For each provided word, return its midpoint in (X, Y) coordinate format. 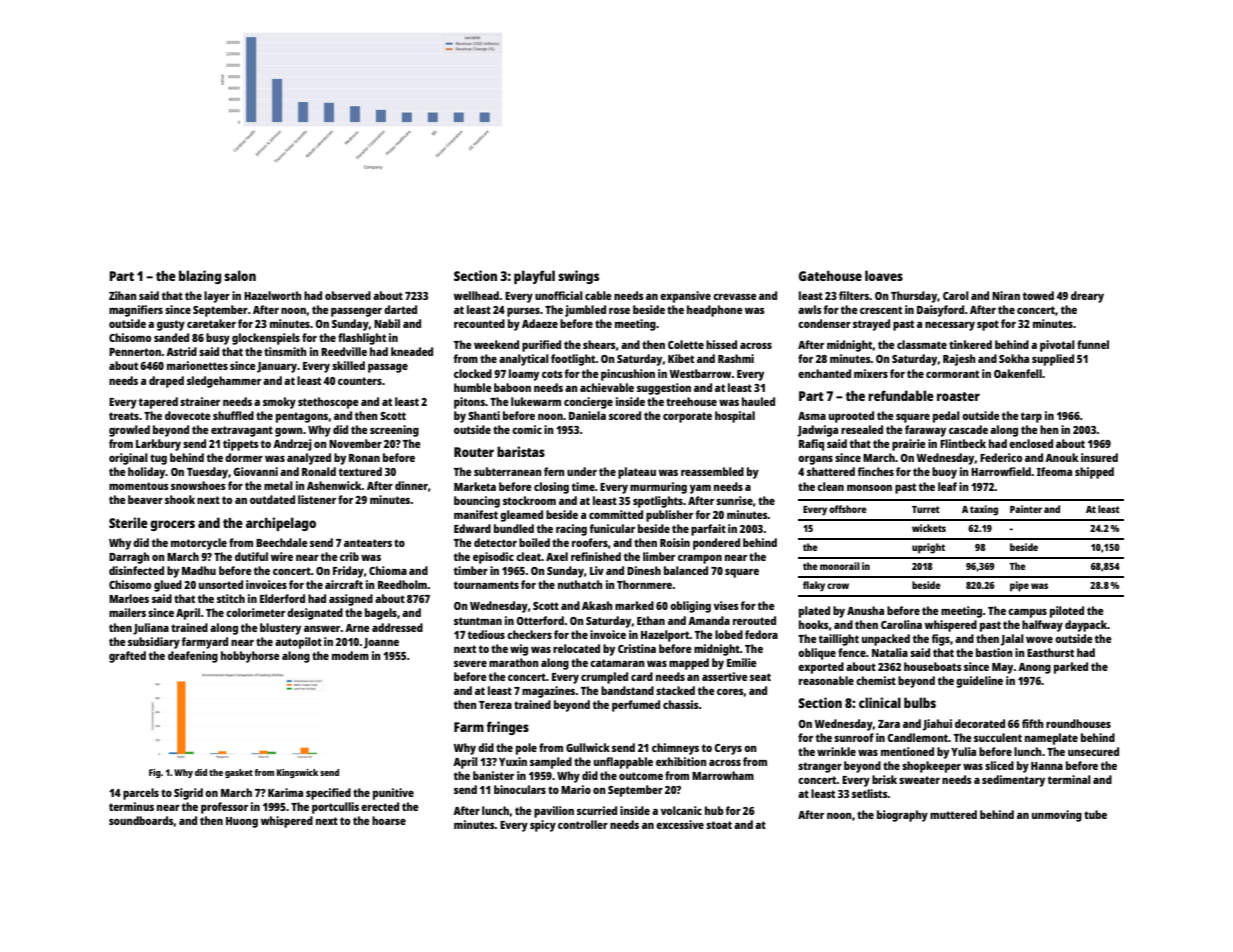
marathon (514, 662)
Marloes (129, 598)
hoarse (389, 820)
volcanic (681, 810)
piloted (1067, 612)
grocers (172, 525)
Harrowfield (1001, 471)
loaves (884, 275)
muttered (953, 814)
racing (571, 530)
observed (348, 295)
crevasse (735, 297)
